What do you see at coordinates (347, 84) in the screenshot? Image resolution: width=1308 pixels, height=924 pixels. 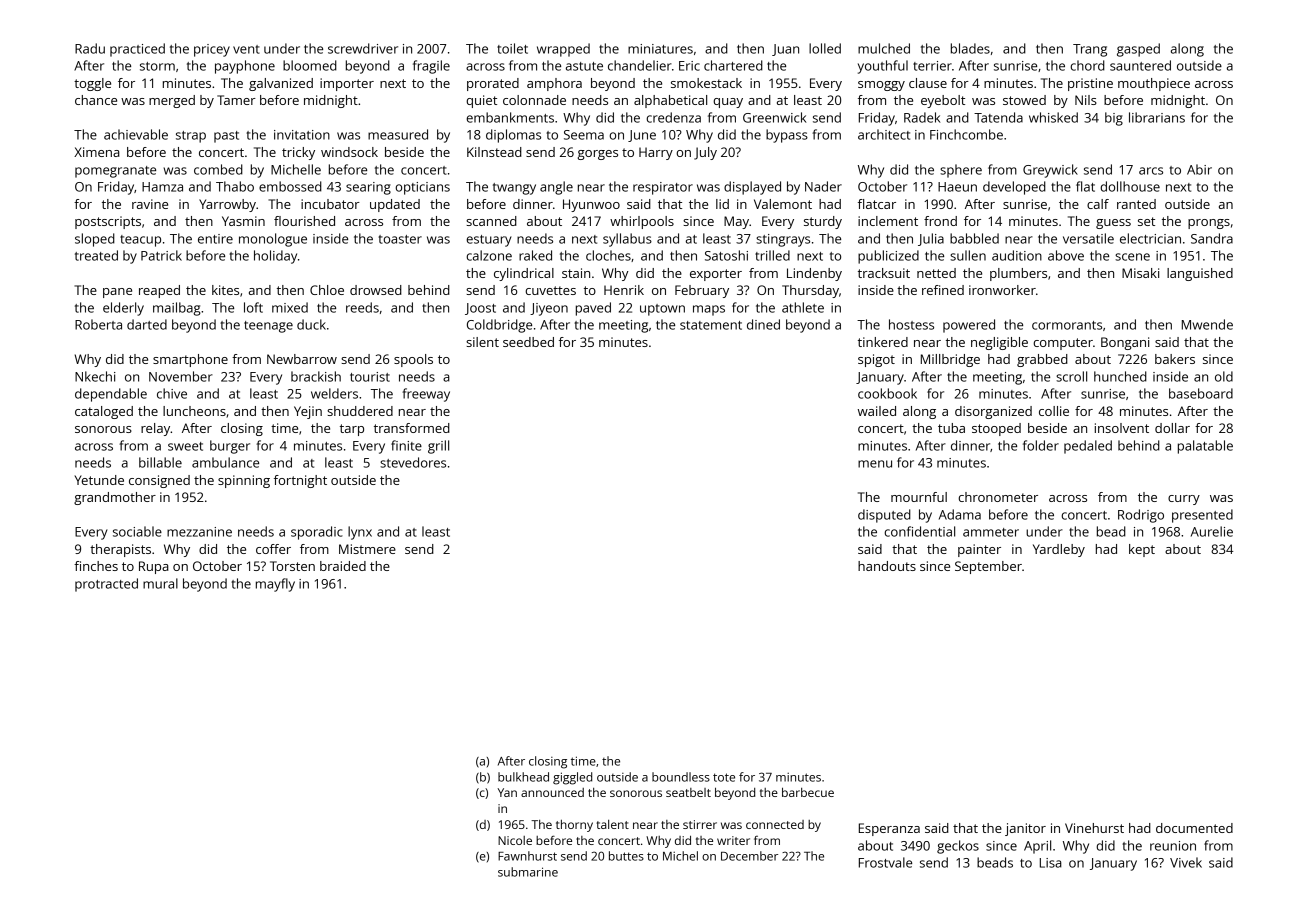 I see `importer` at bounding box center [347, 84].
